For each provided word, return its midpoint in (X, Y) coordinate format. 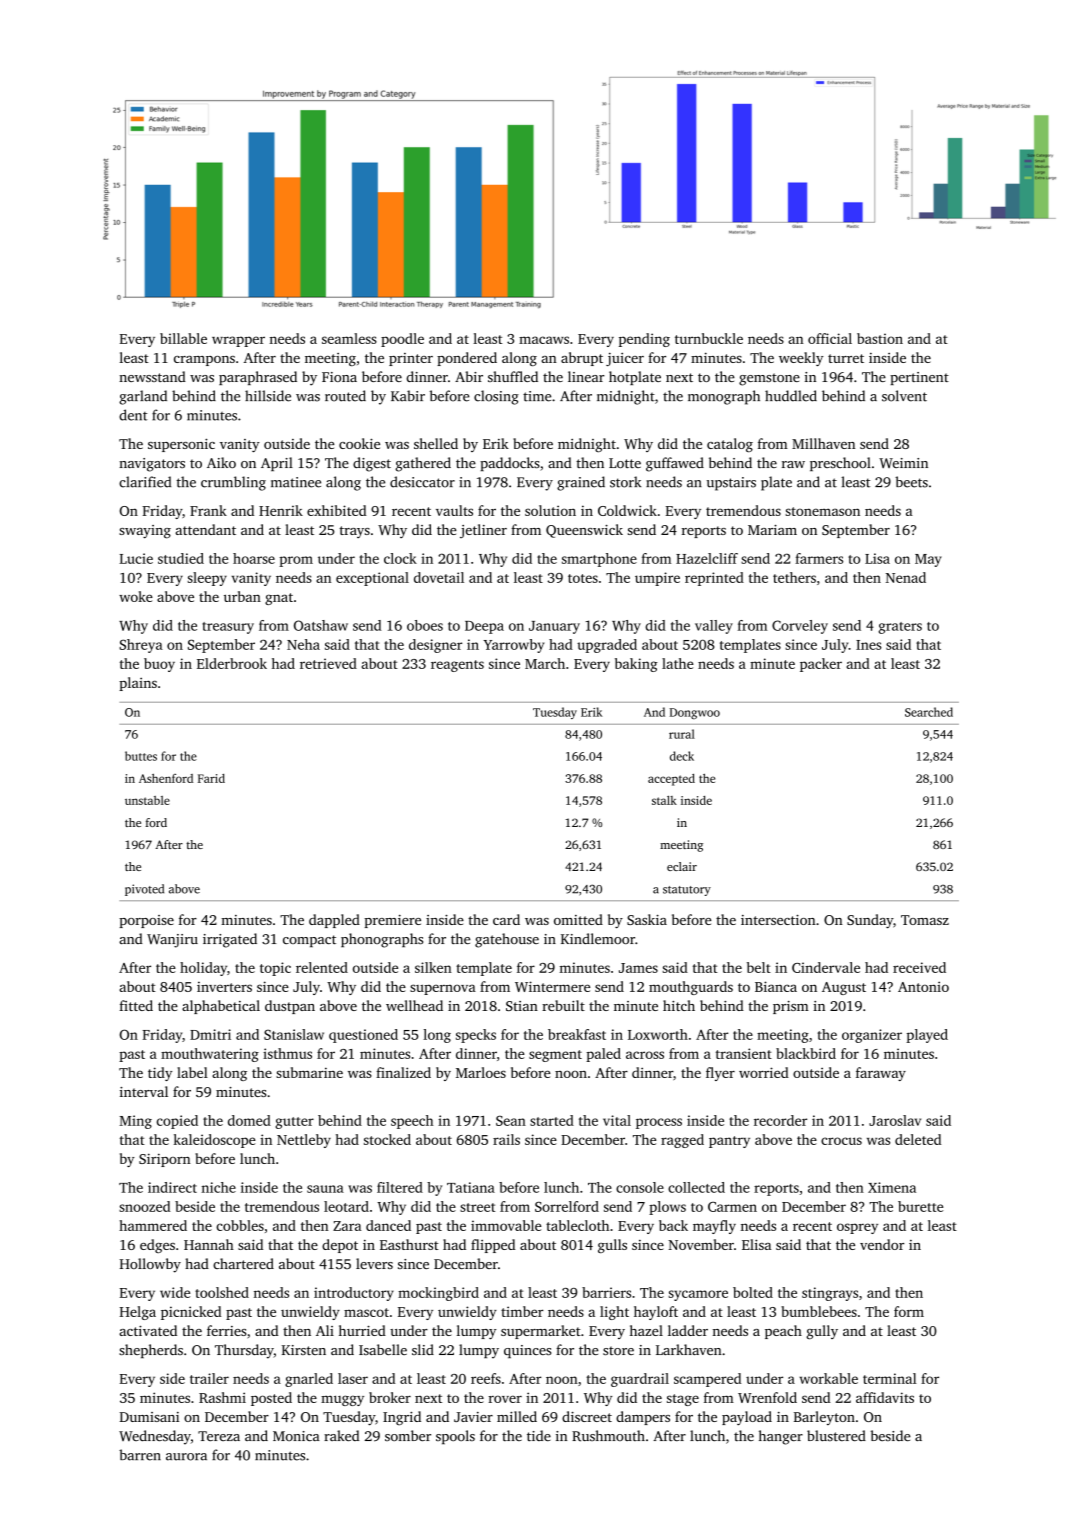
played (927, 1036)
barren (140, 1455)
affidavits (885, 1397)
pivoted (144, 890)
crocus (841, 1141)
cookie (359, 443)
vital (617, 1120)
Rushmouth (608, 1436)
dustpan (290, 1007)
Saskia (647, 919)
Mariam (772, 530)
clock (400, 558)
